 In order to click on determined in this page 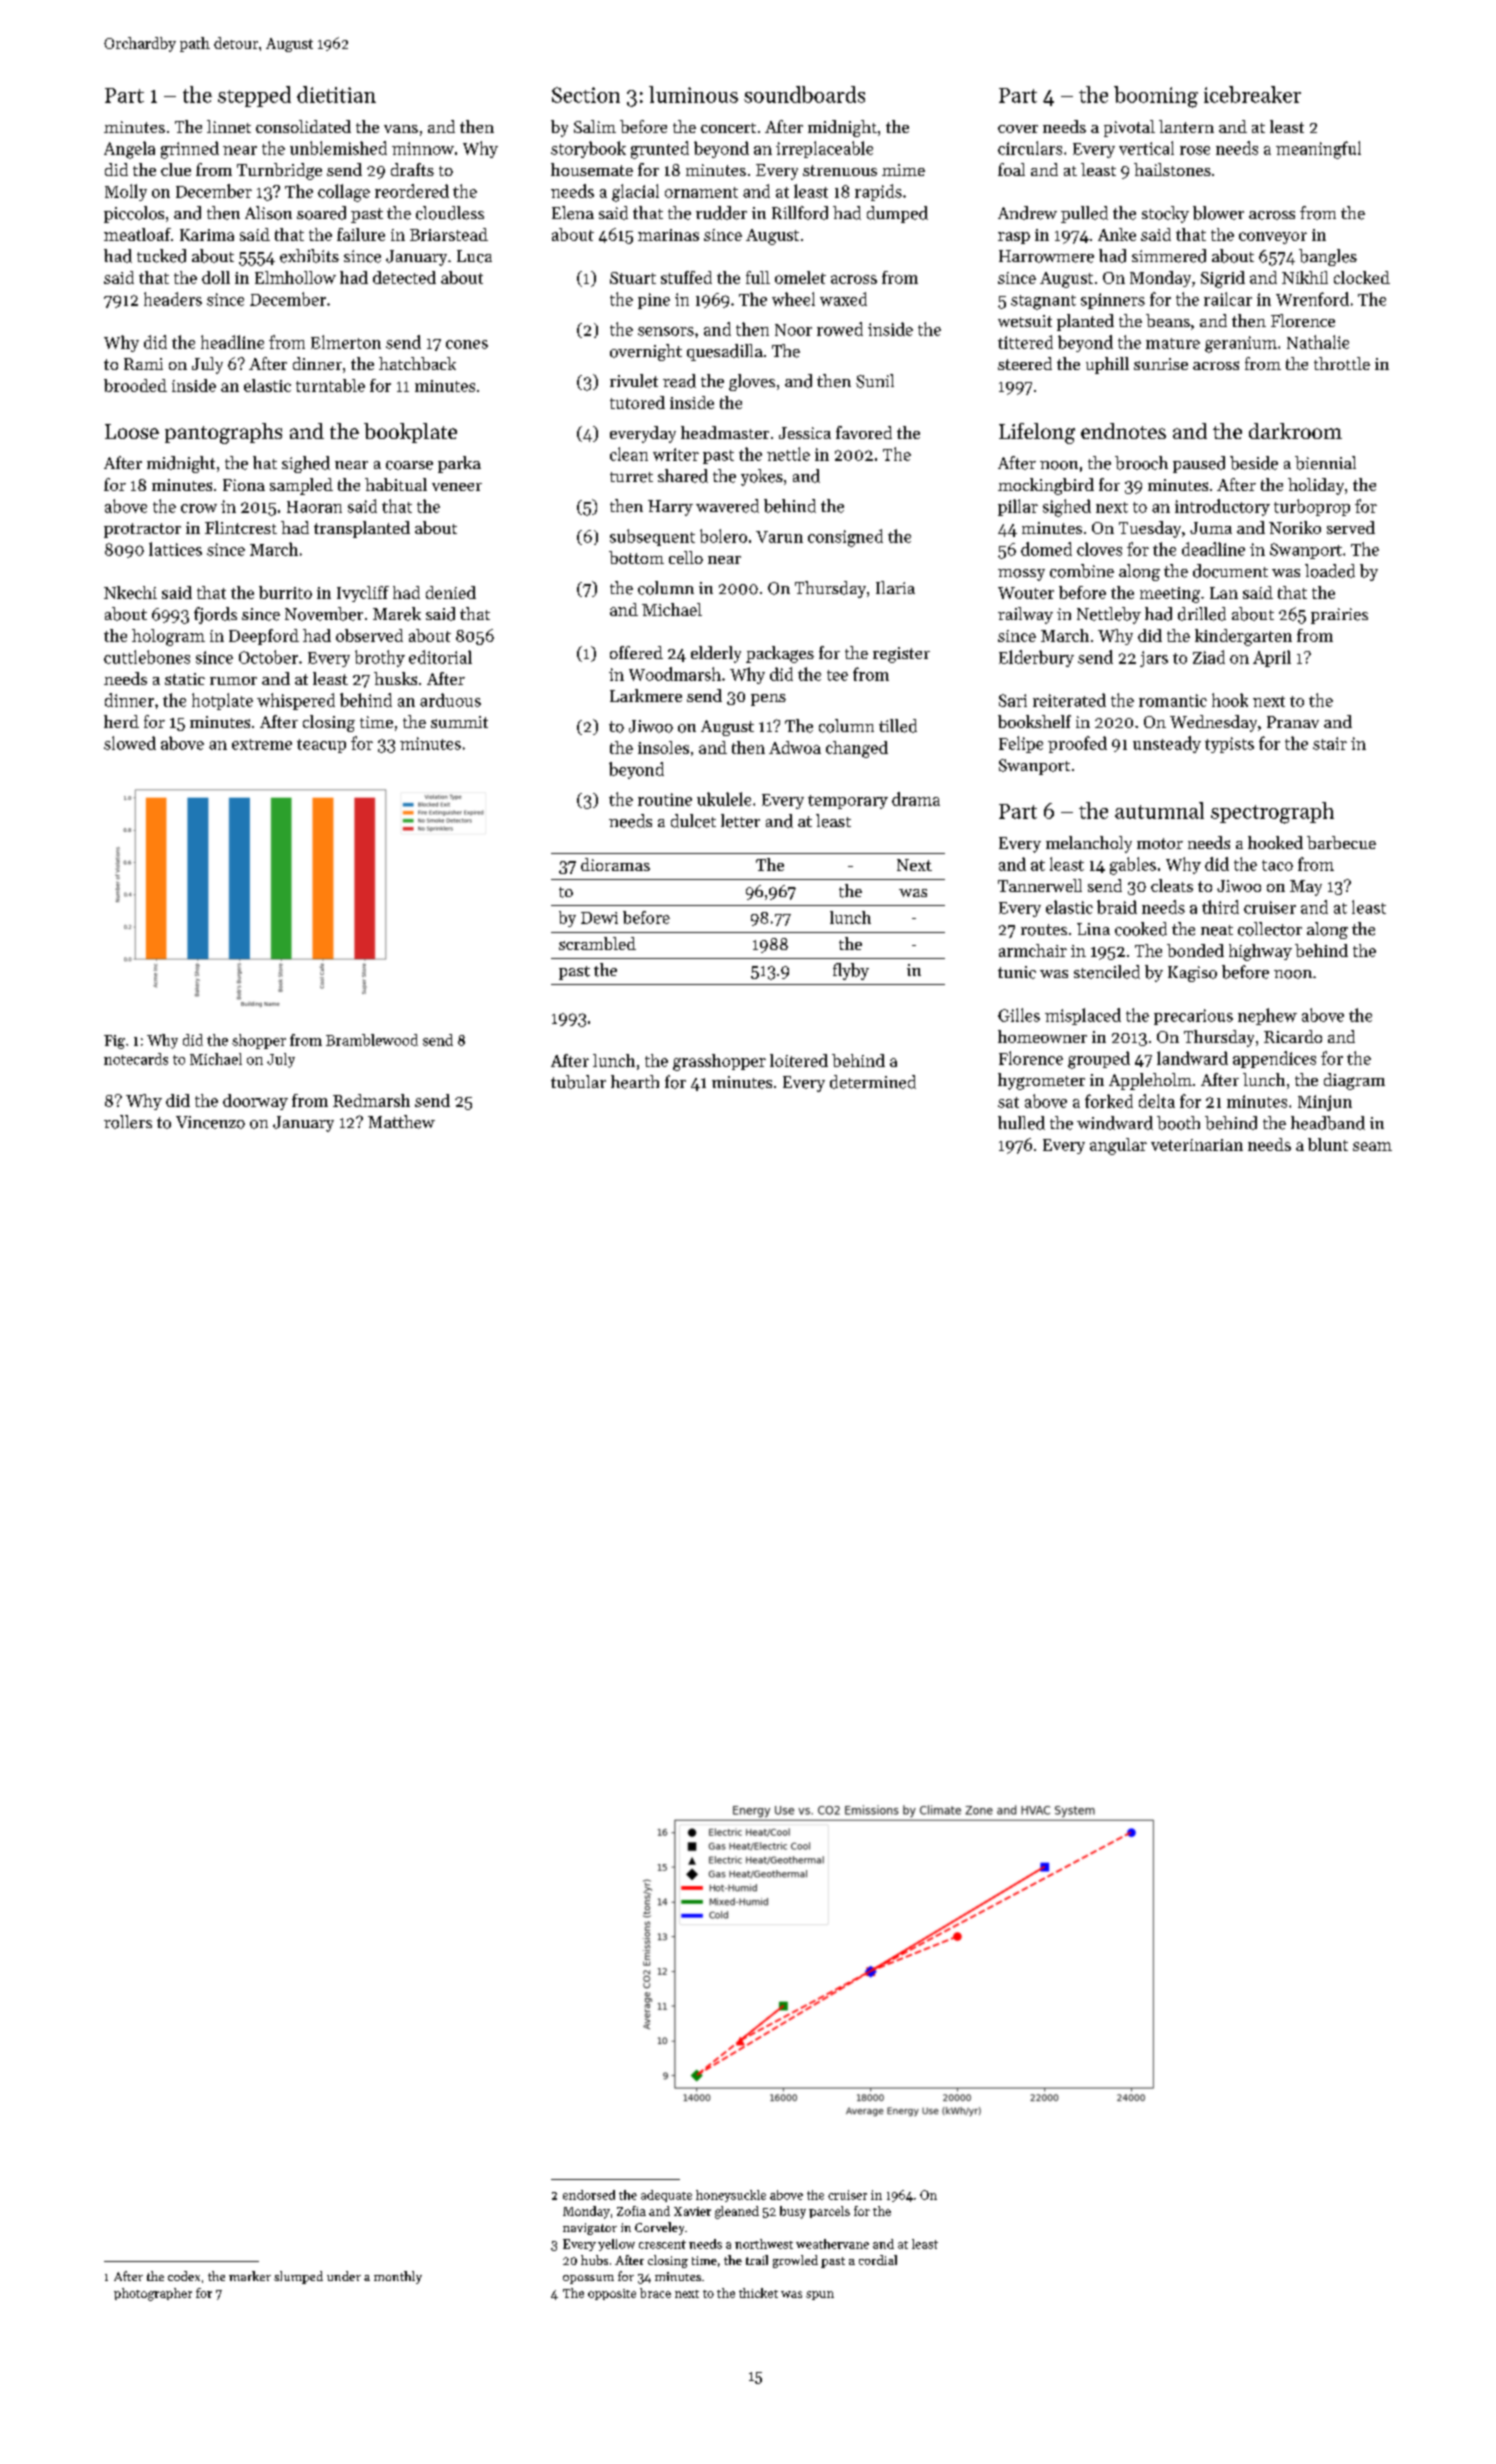, I will do `click(873, 1082)`.
